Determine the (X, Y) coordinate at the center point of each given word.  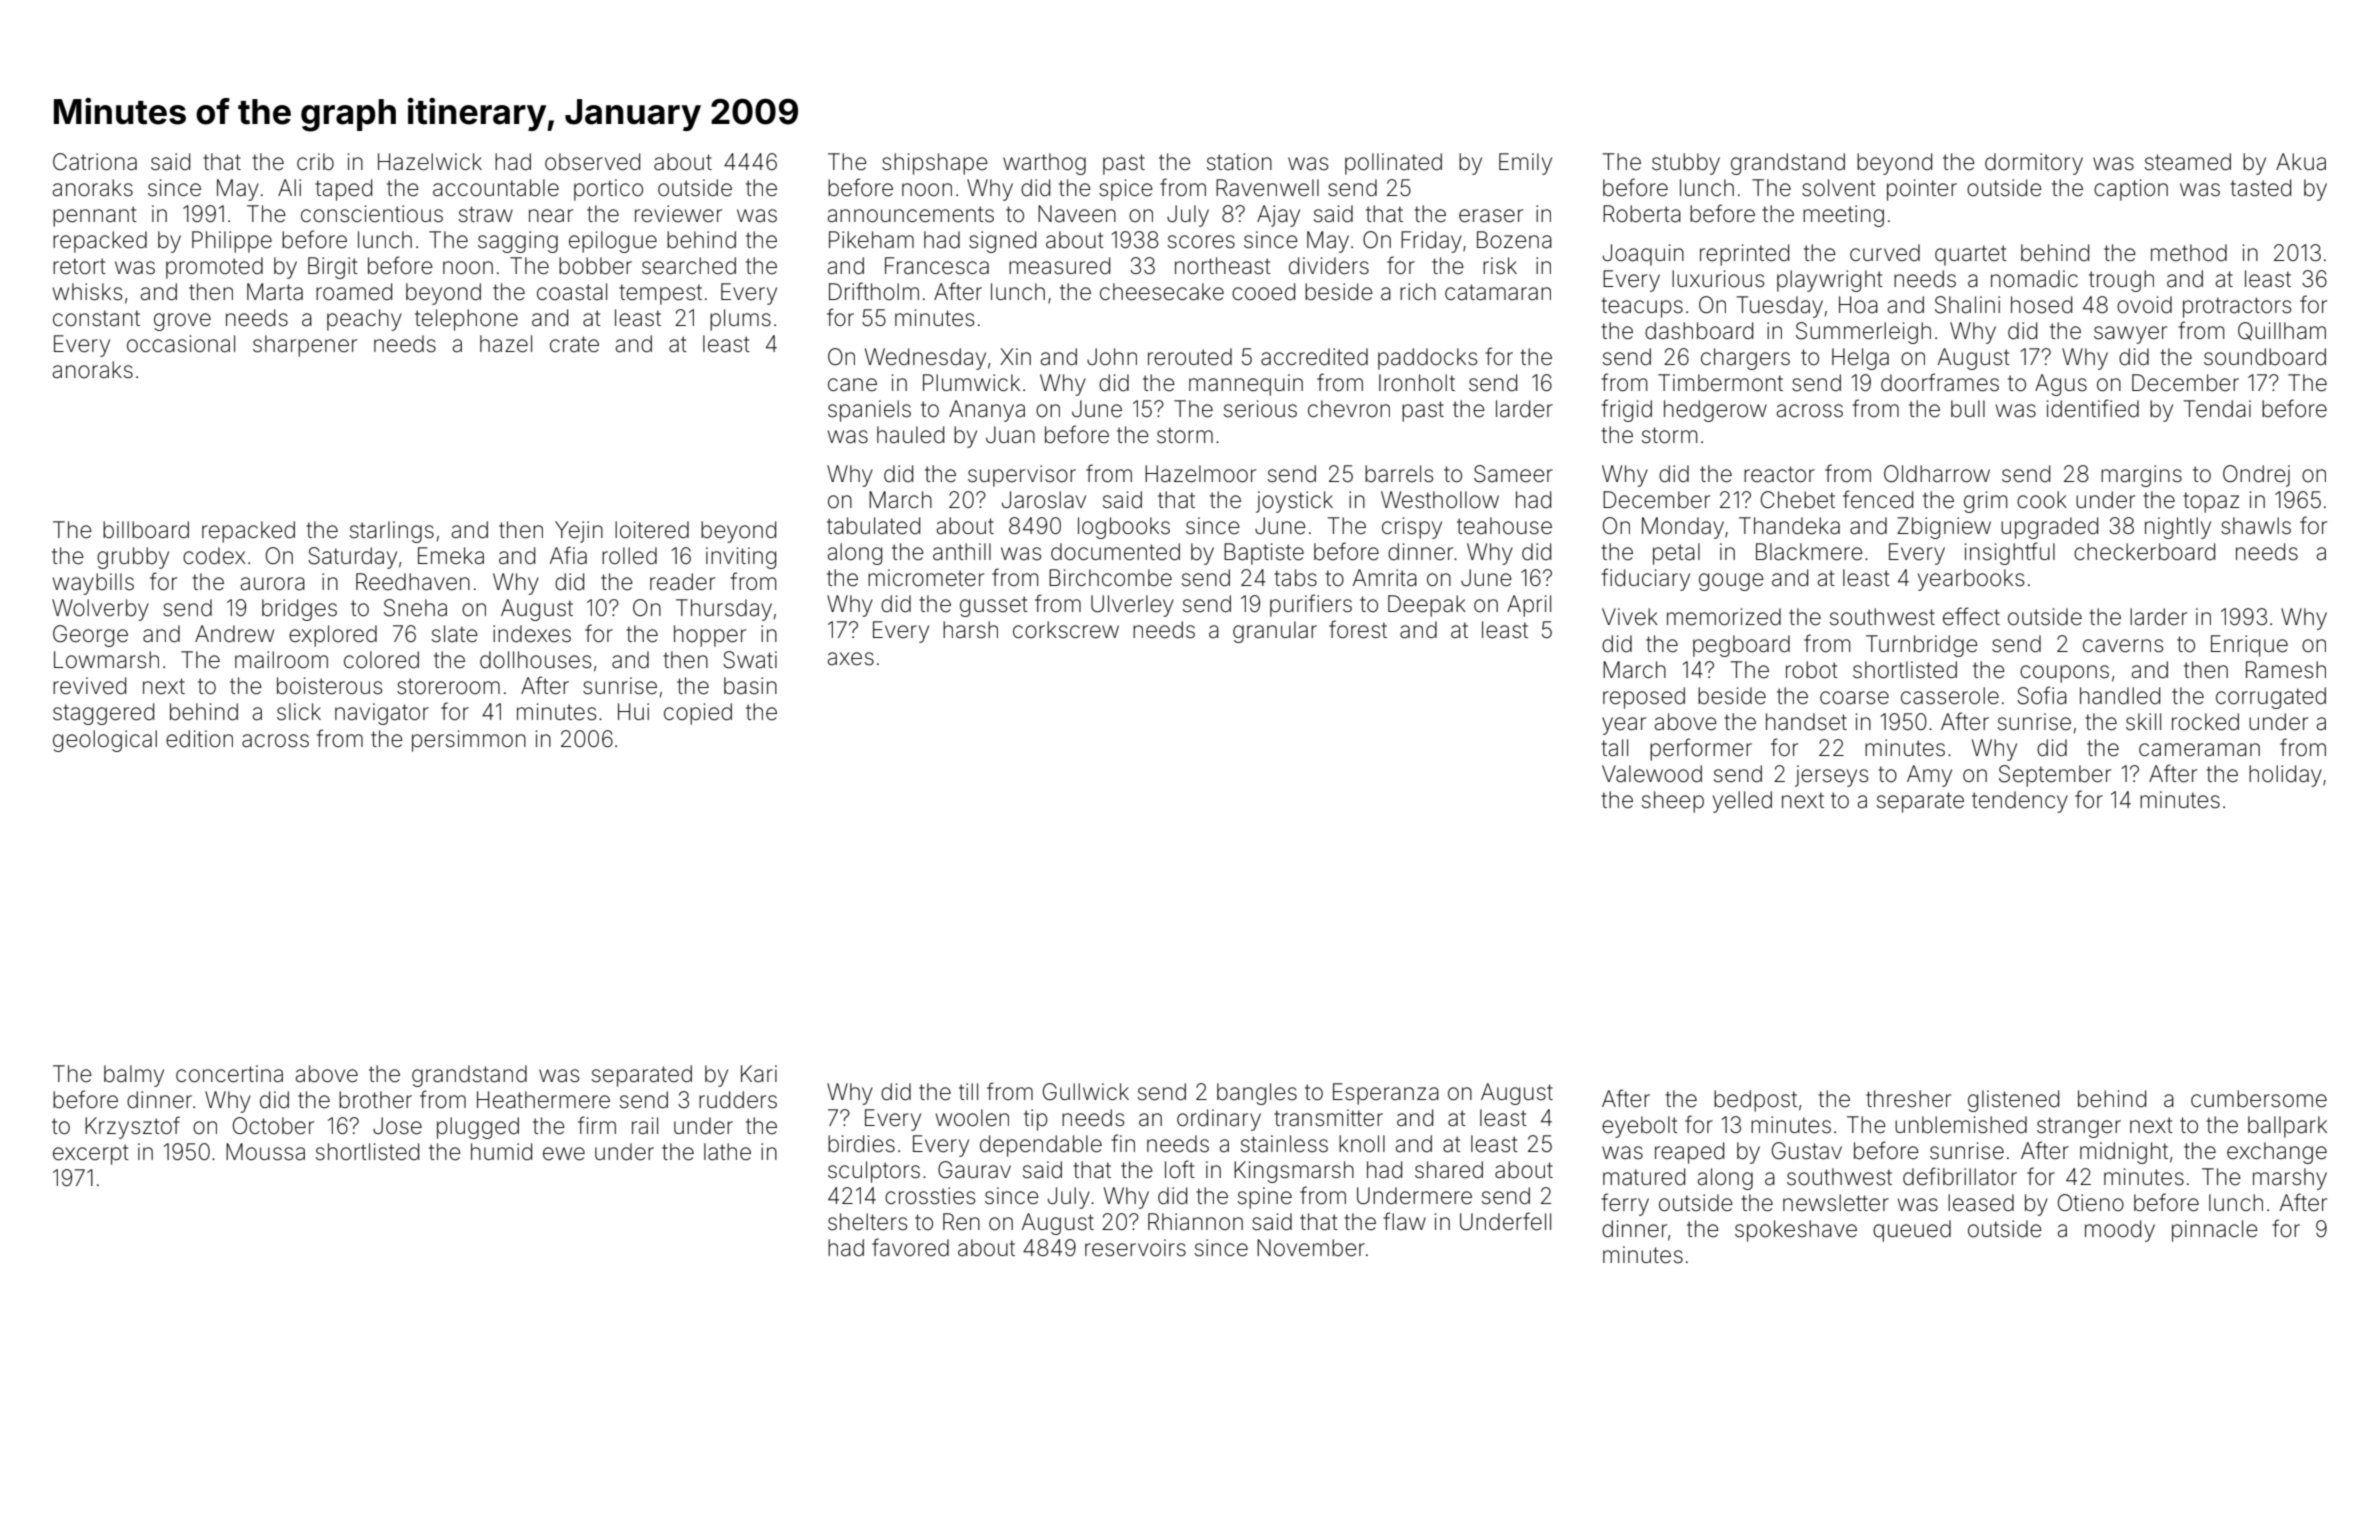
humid (501, 1151)
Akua (2301, 162)
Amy (1929, 776)
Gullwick (1086, 1091)
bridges (299, 610)
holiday (2285, 776)
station (1239, 162)
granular (1275, 632)
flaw (1404, 1221)
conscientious (372, 214)
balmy (134, 1076)
